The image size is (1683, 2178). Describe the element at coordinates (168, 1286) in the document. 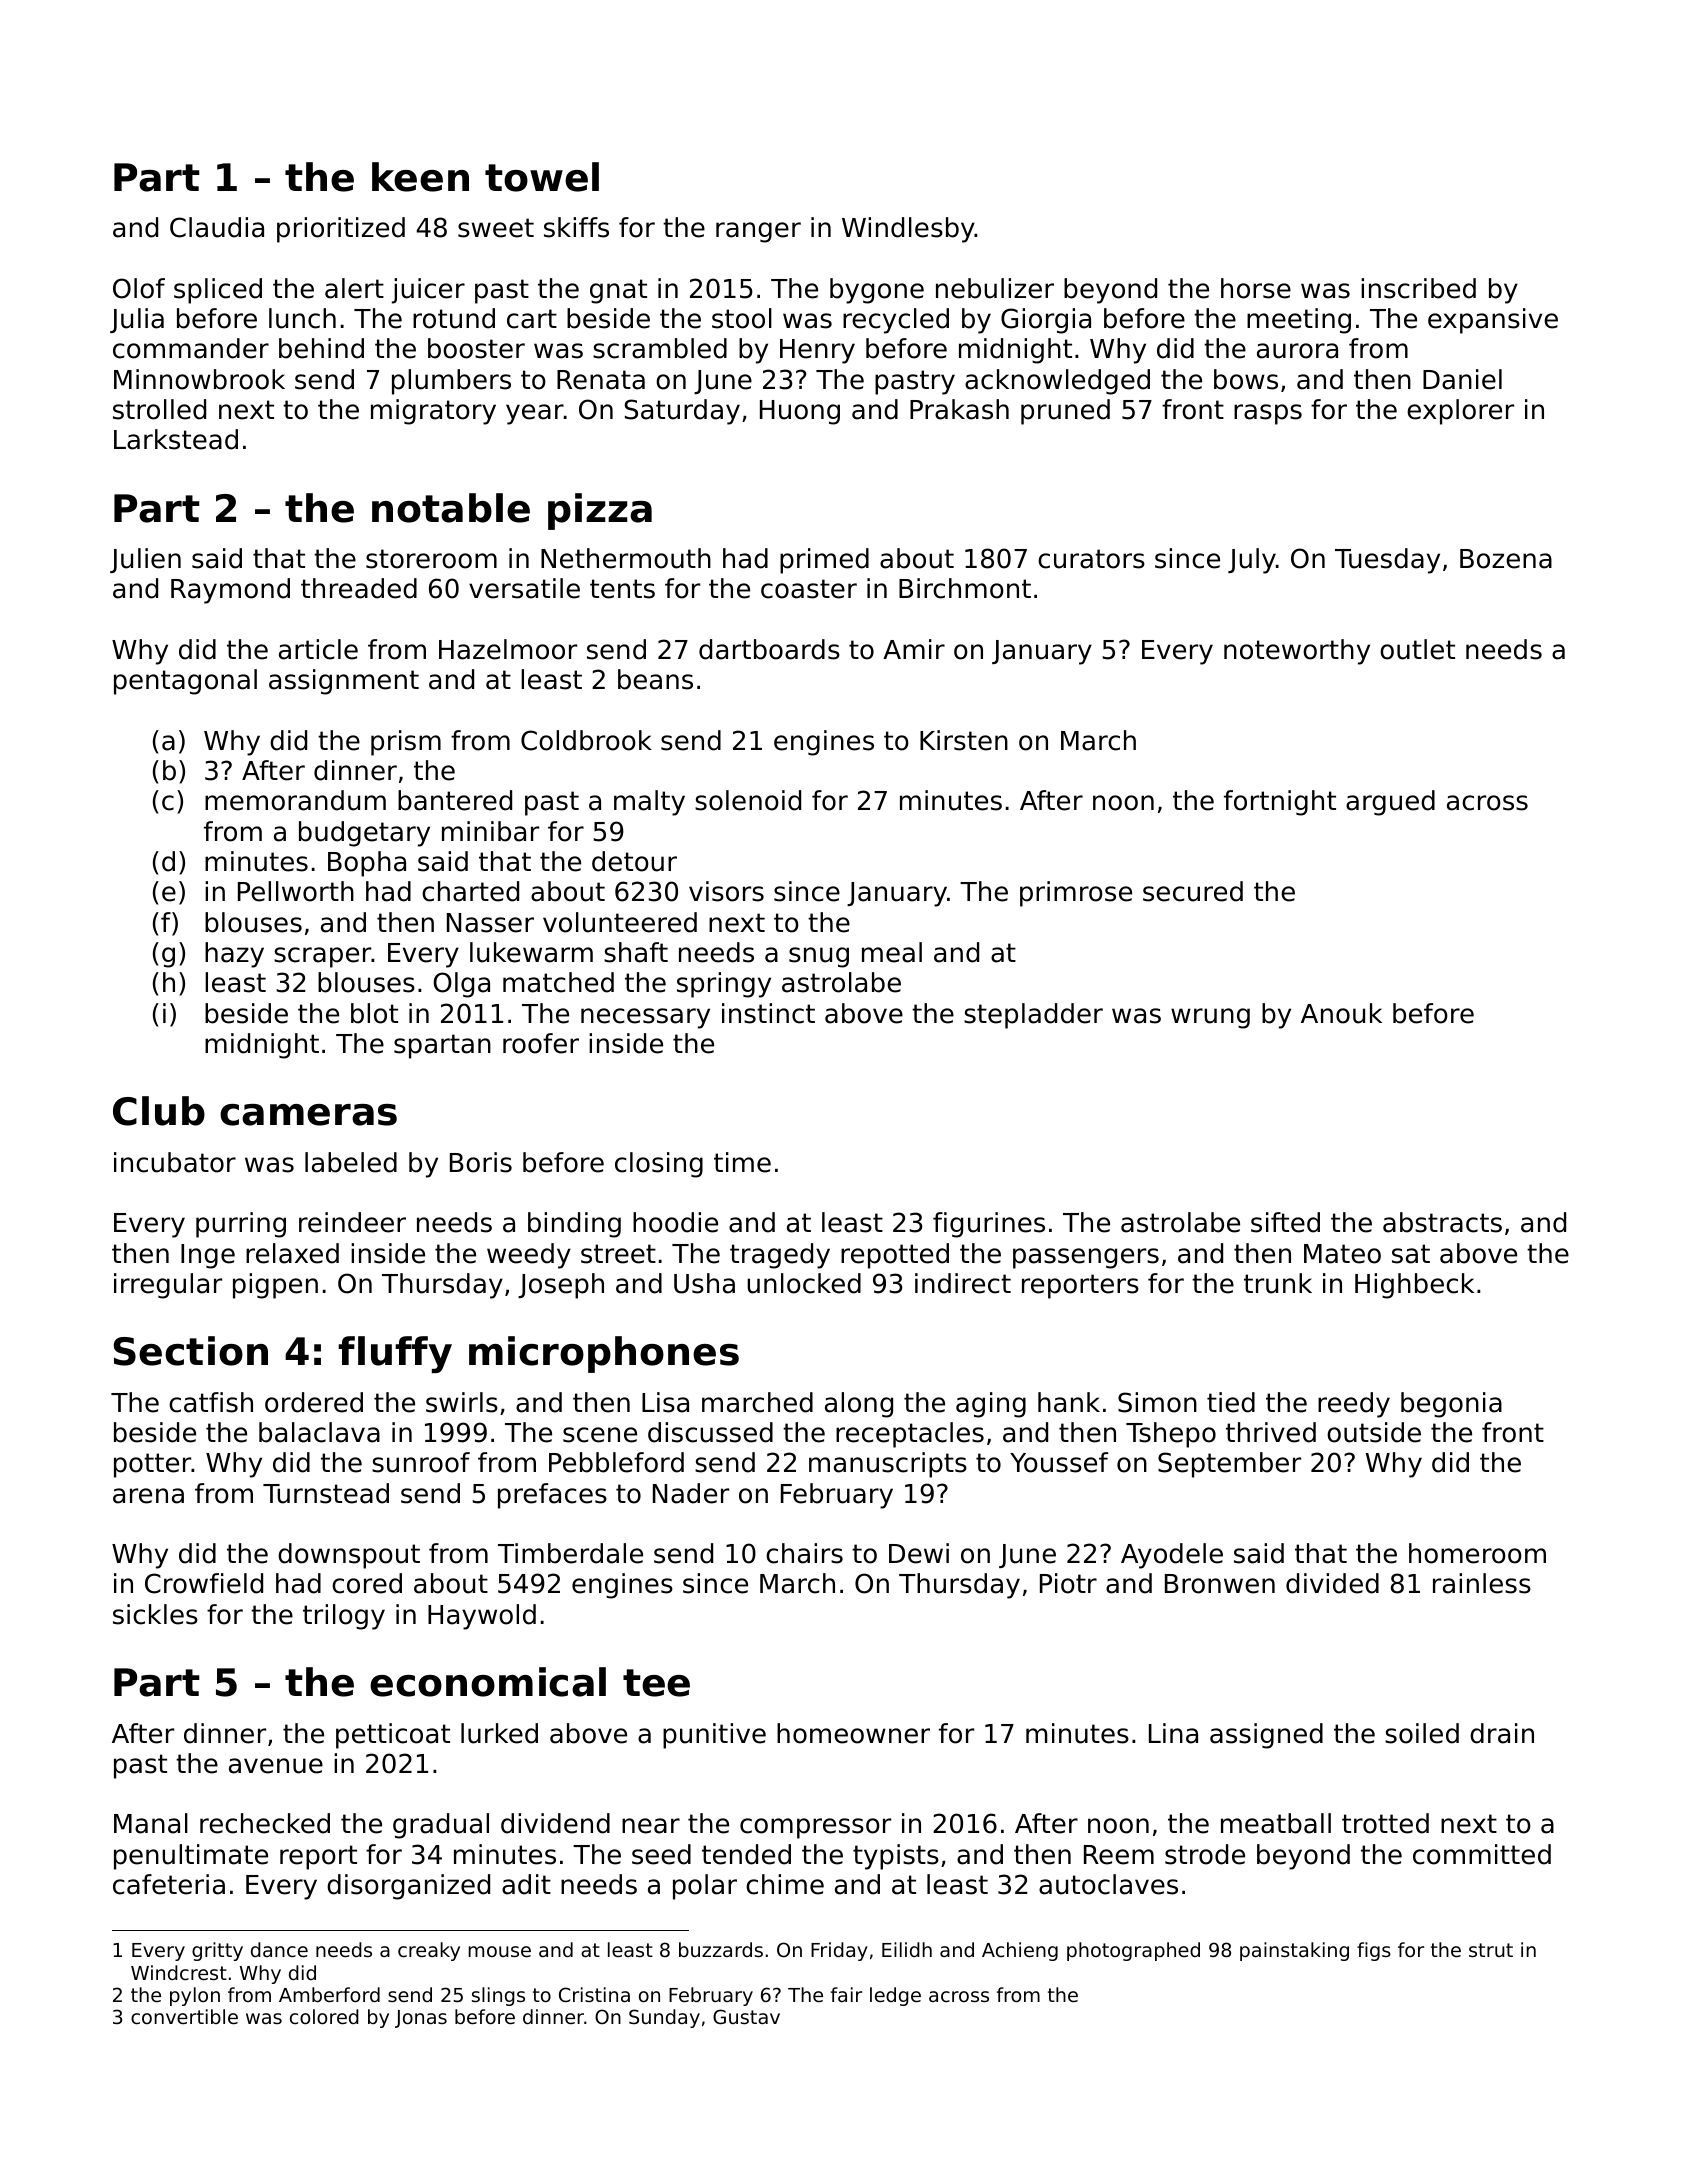

I see `irregular` at that location.
